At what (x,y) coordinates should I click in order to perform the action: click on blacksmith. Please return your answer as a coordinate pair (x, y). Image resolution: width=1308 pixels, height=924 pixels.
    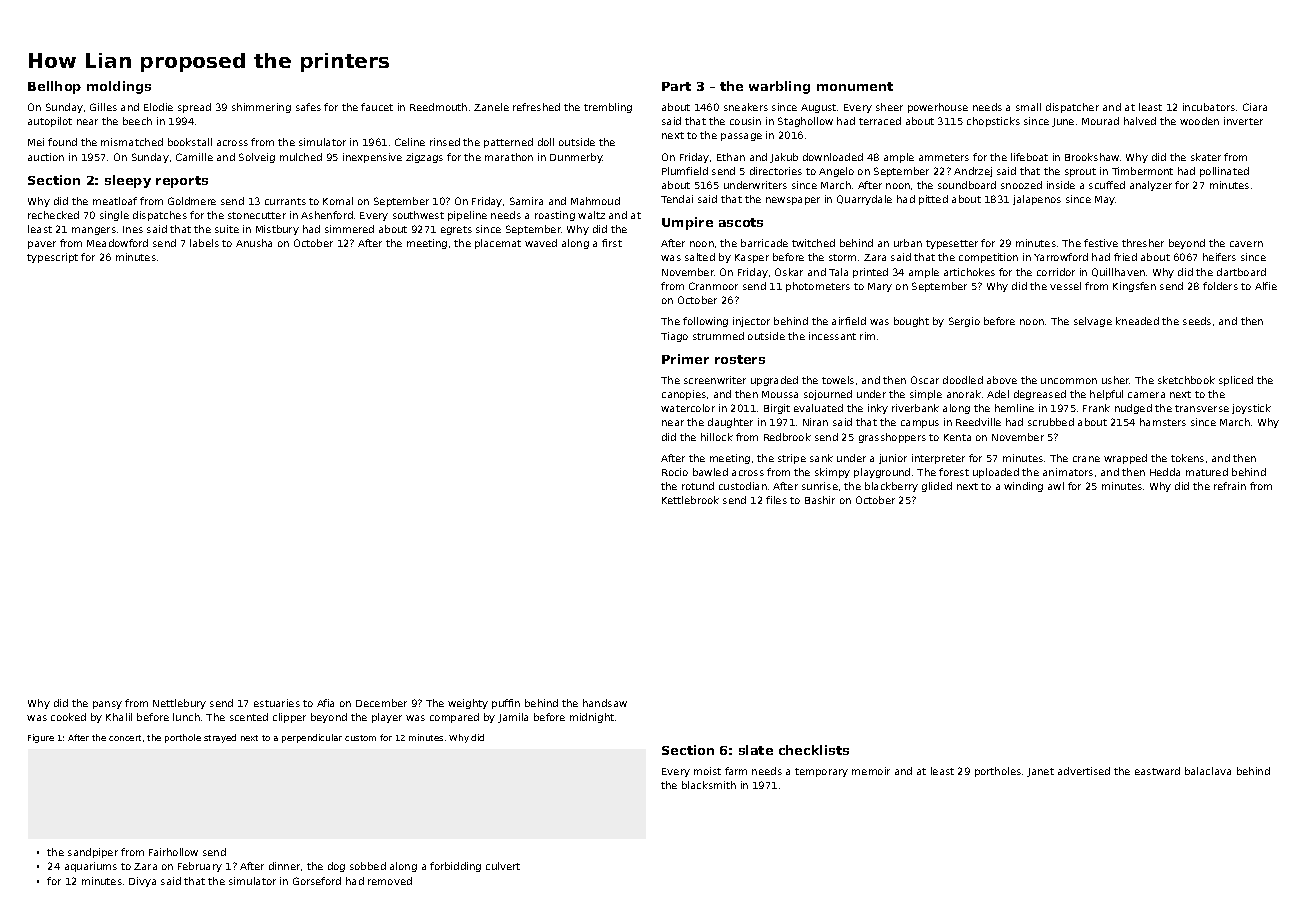
    Looking at the image, I should click on (709, 785).
